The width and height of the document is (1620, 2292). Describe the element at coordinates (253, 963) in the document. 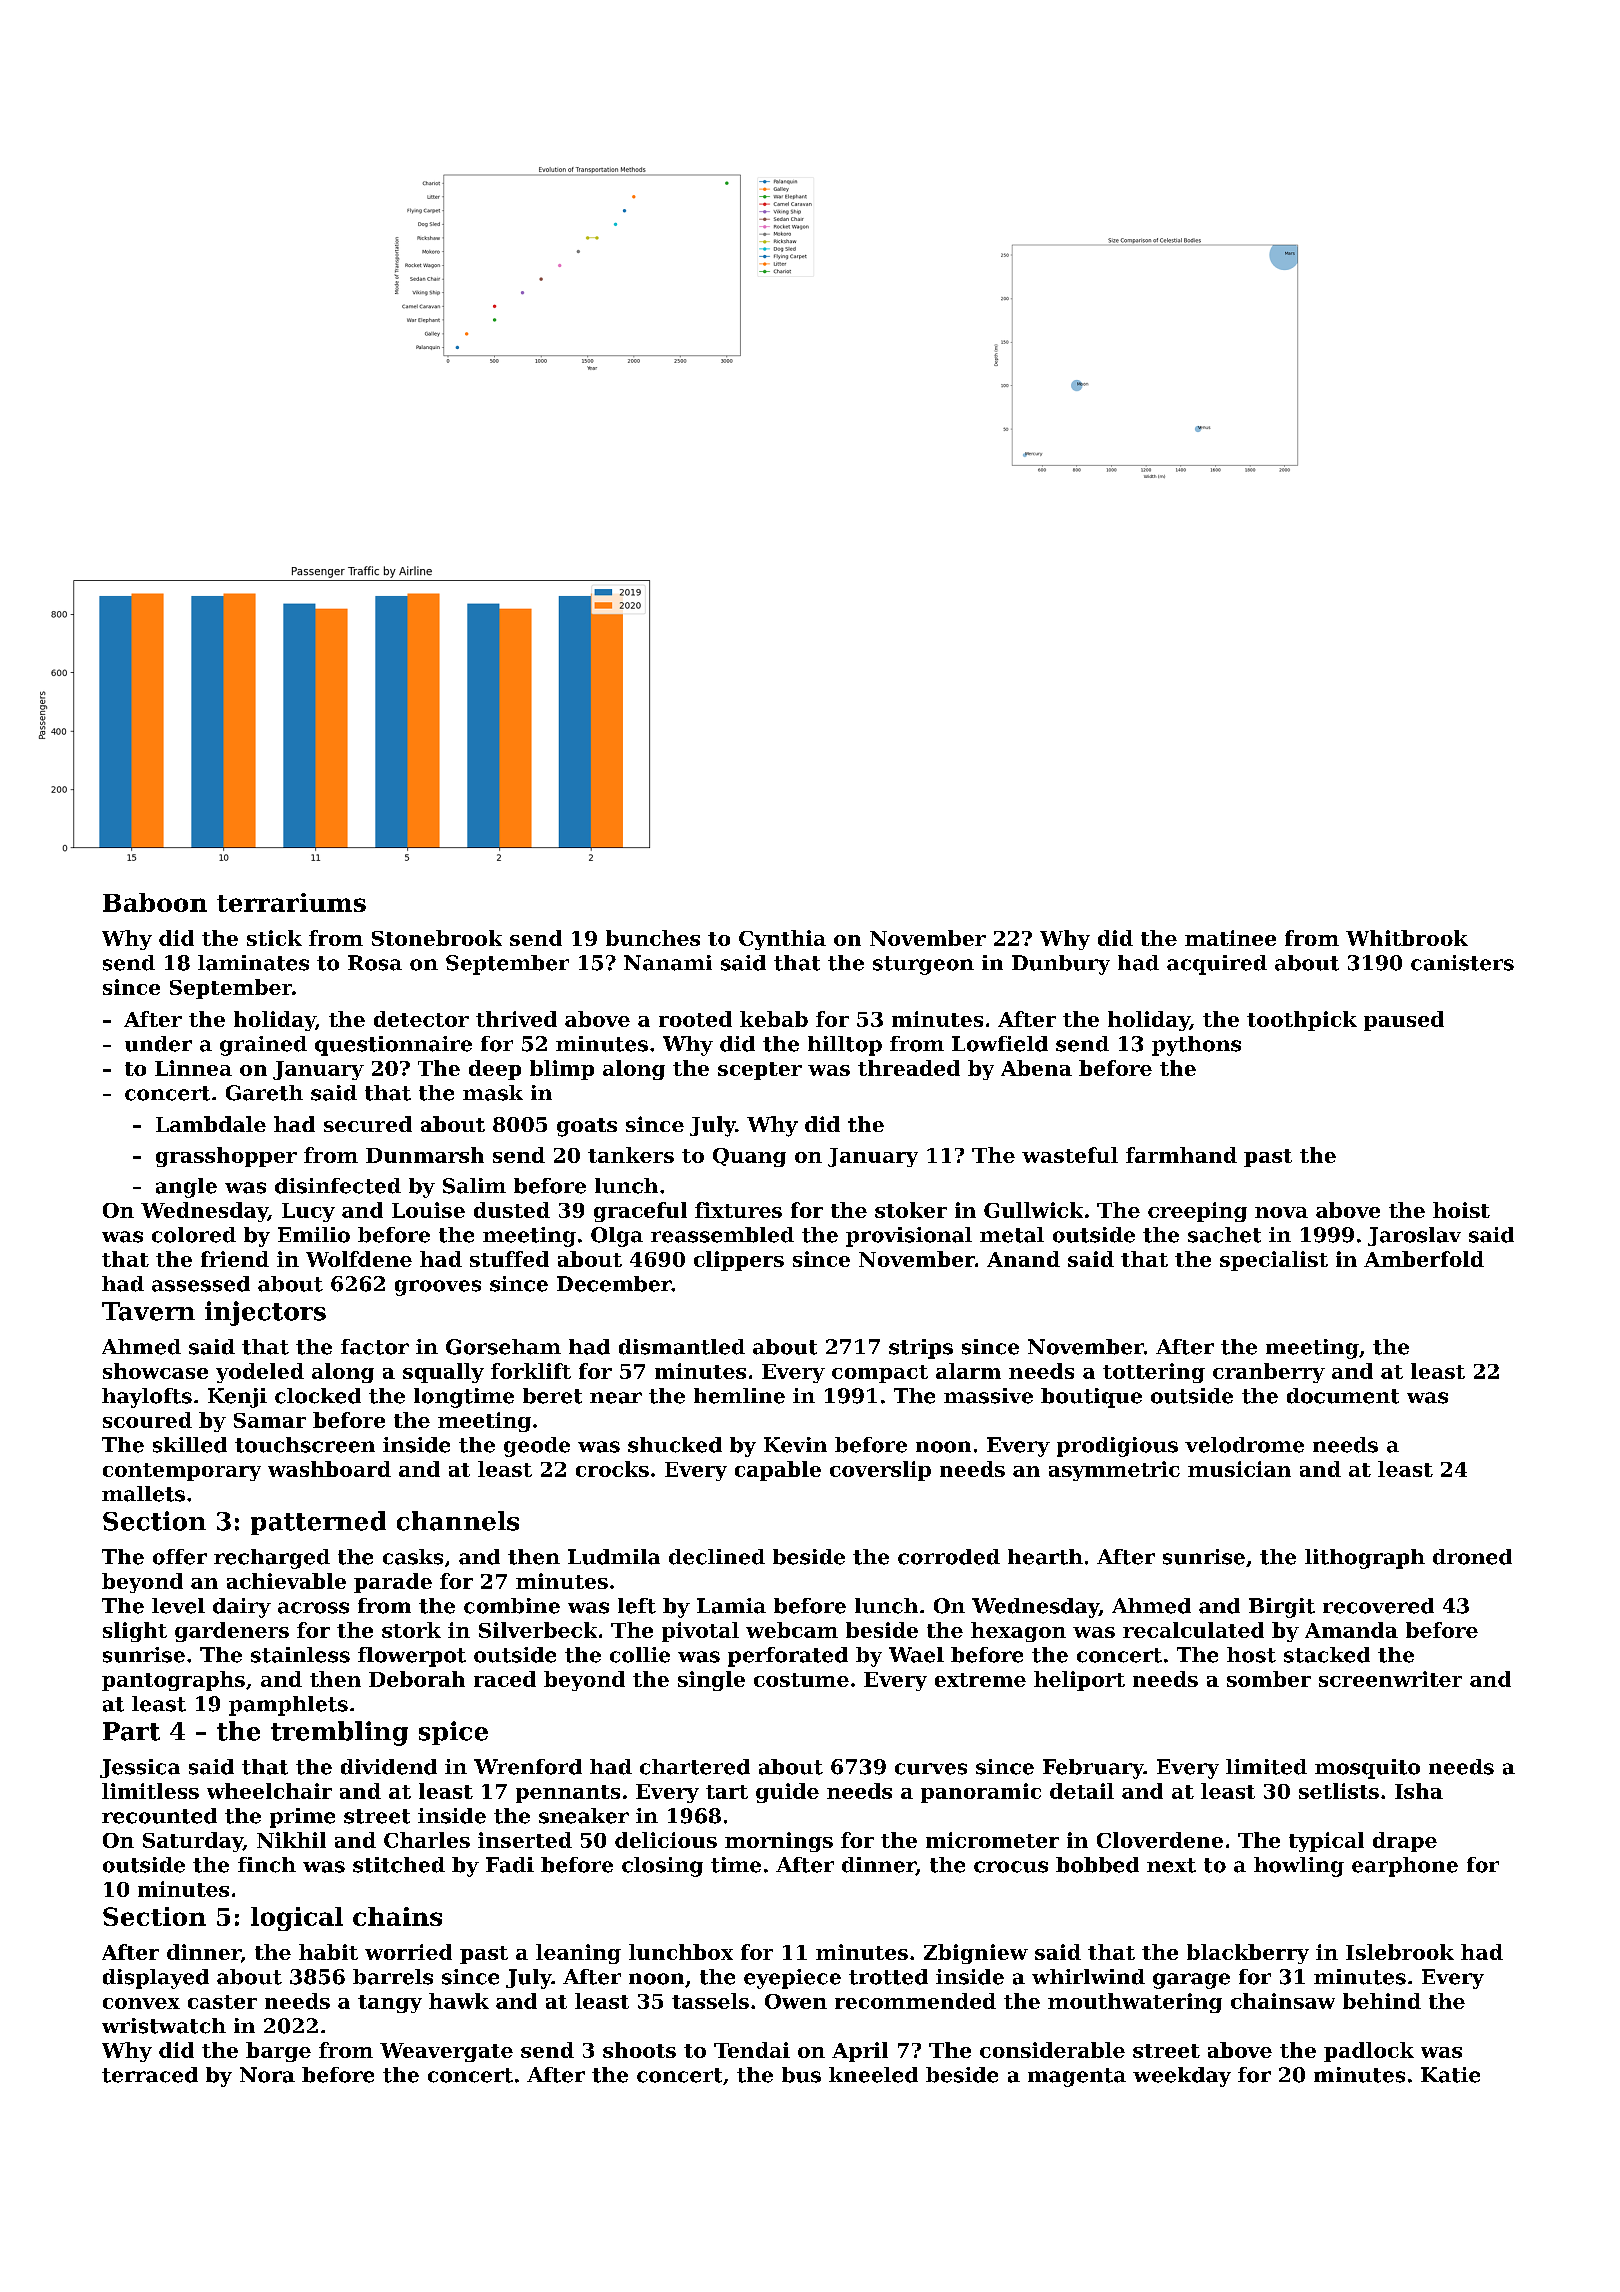

I see `laminates` at that location.
